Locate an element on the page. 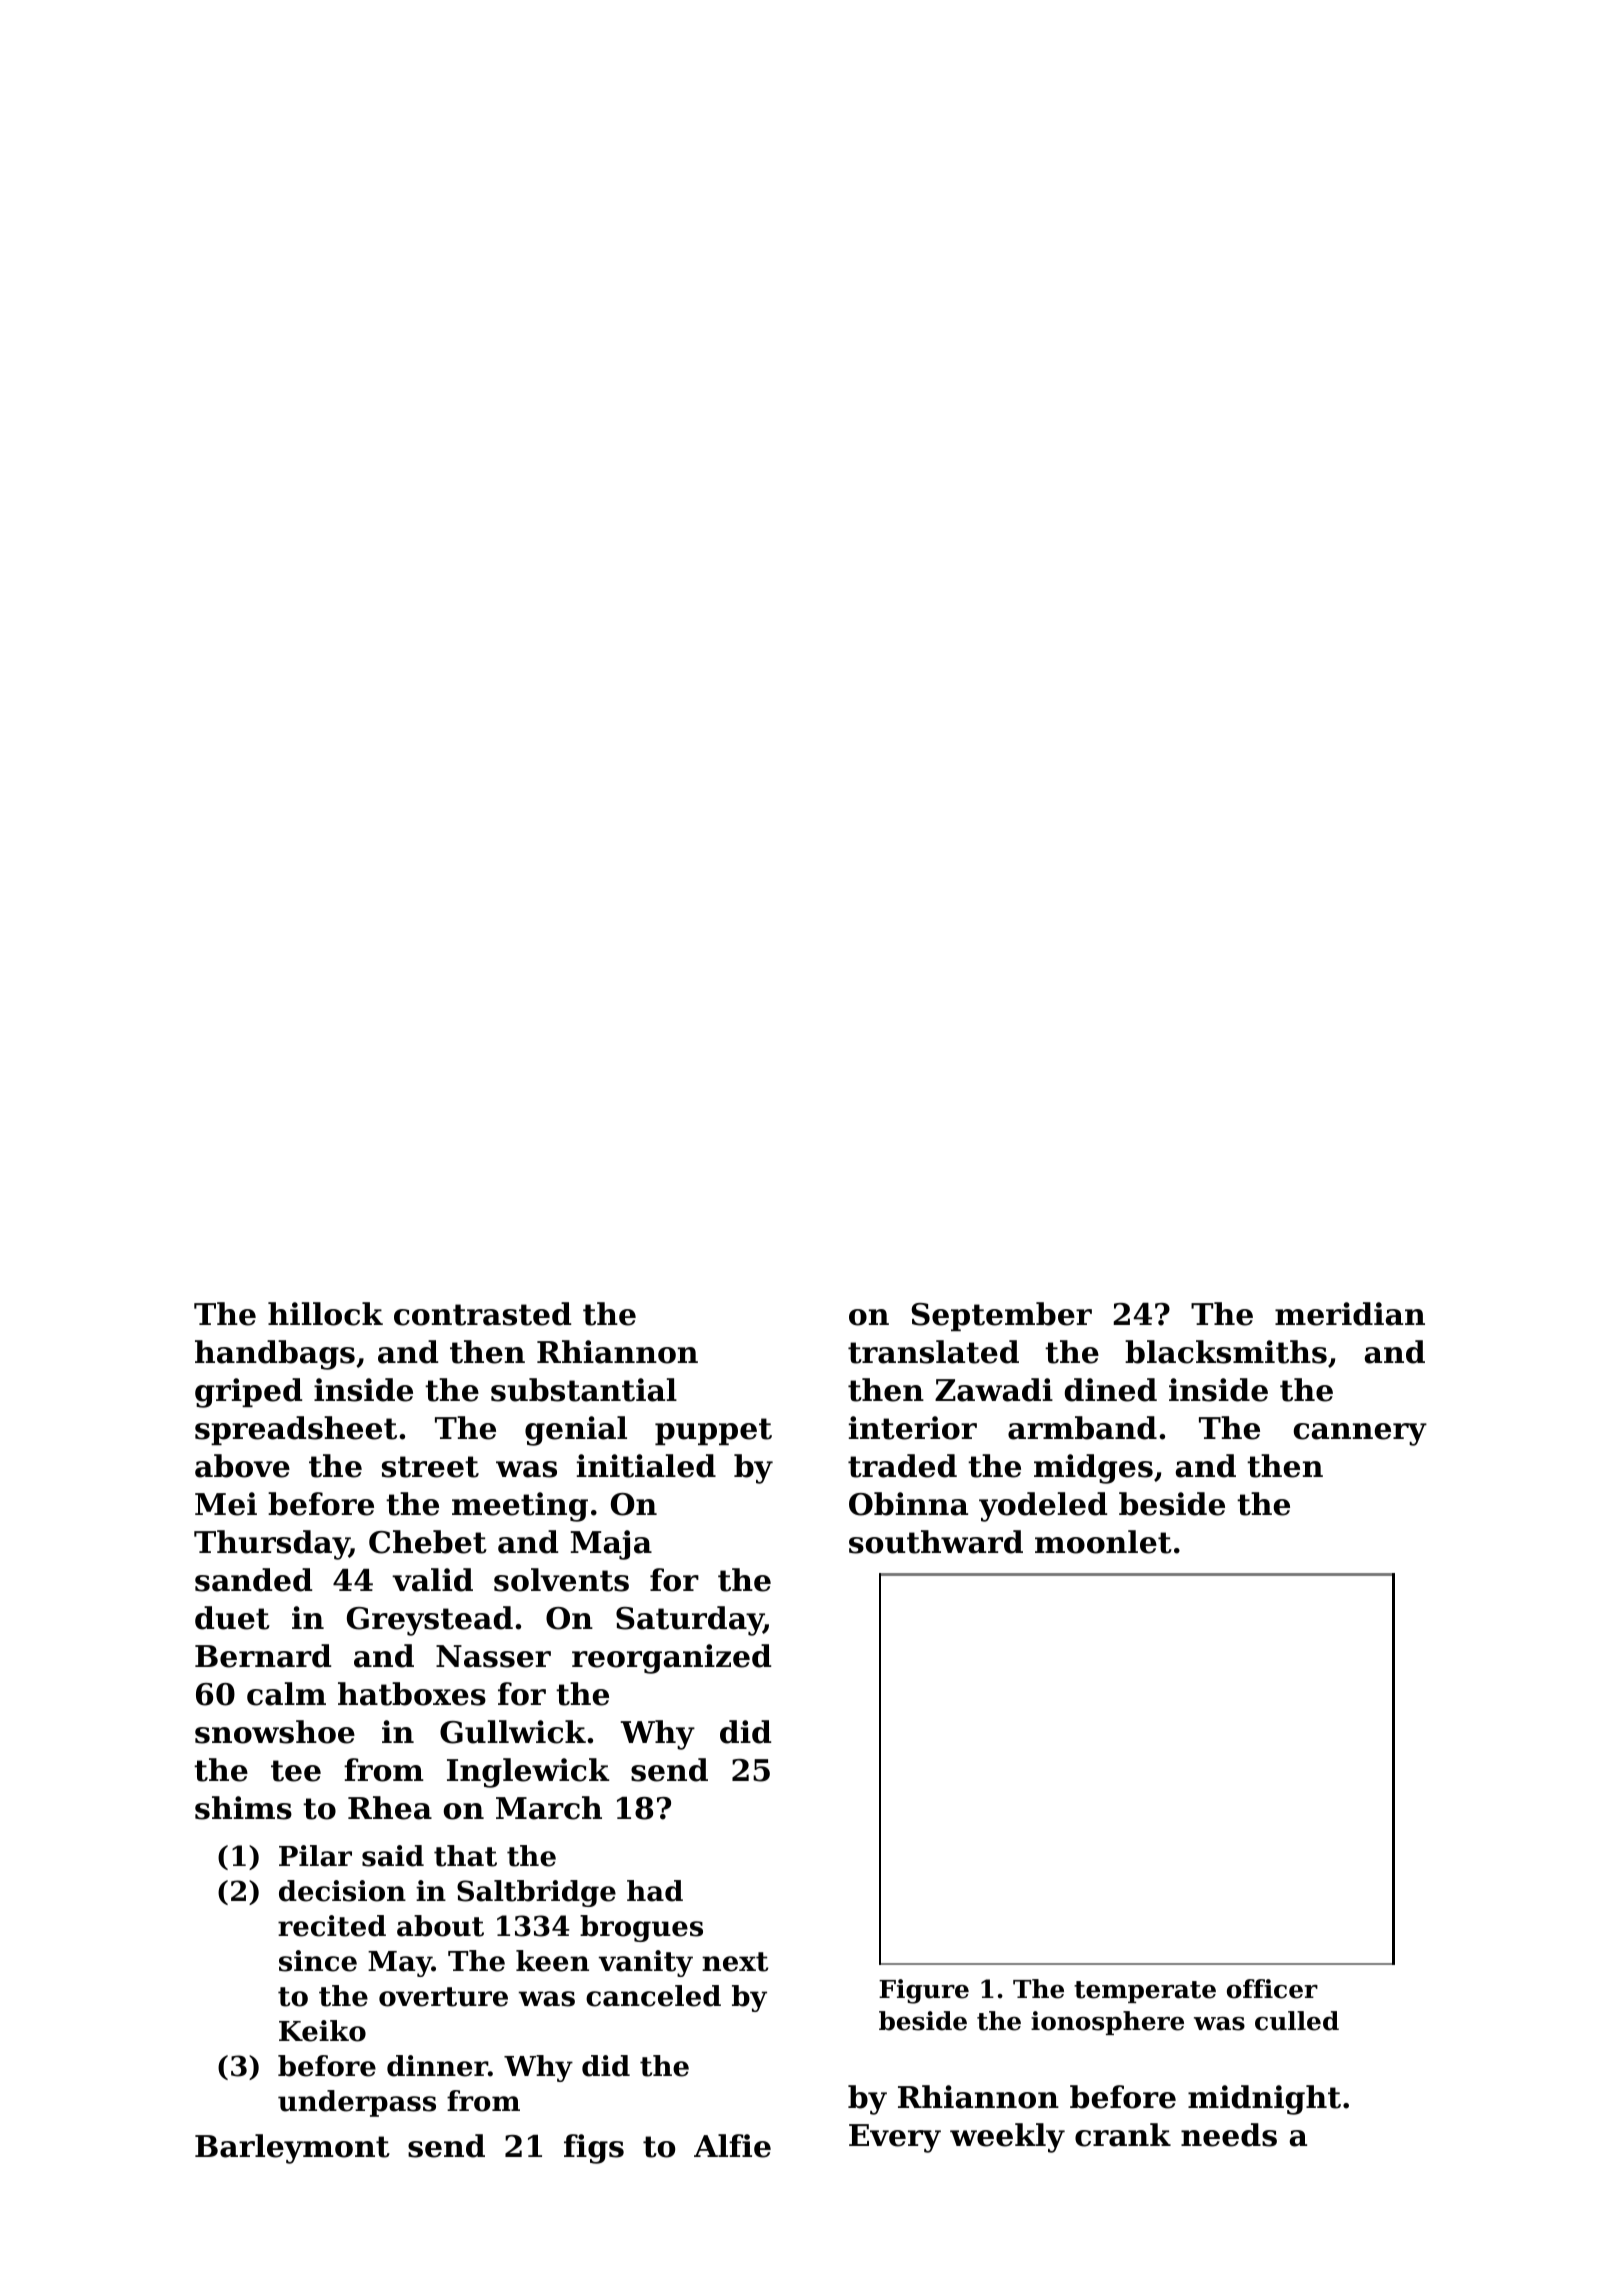  interior is located at coordinates (913, 1428).
